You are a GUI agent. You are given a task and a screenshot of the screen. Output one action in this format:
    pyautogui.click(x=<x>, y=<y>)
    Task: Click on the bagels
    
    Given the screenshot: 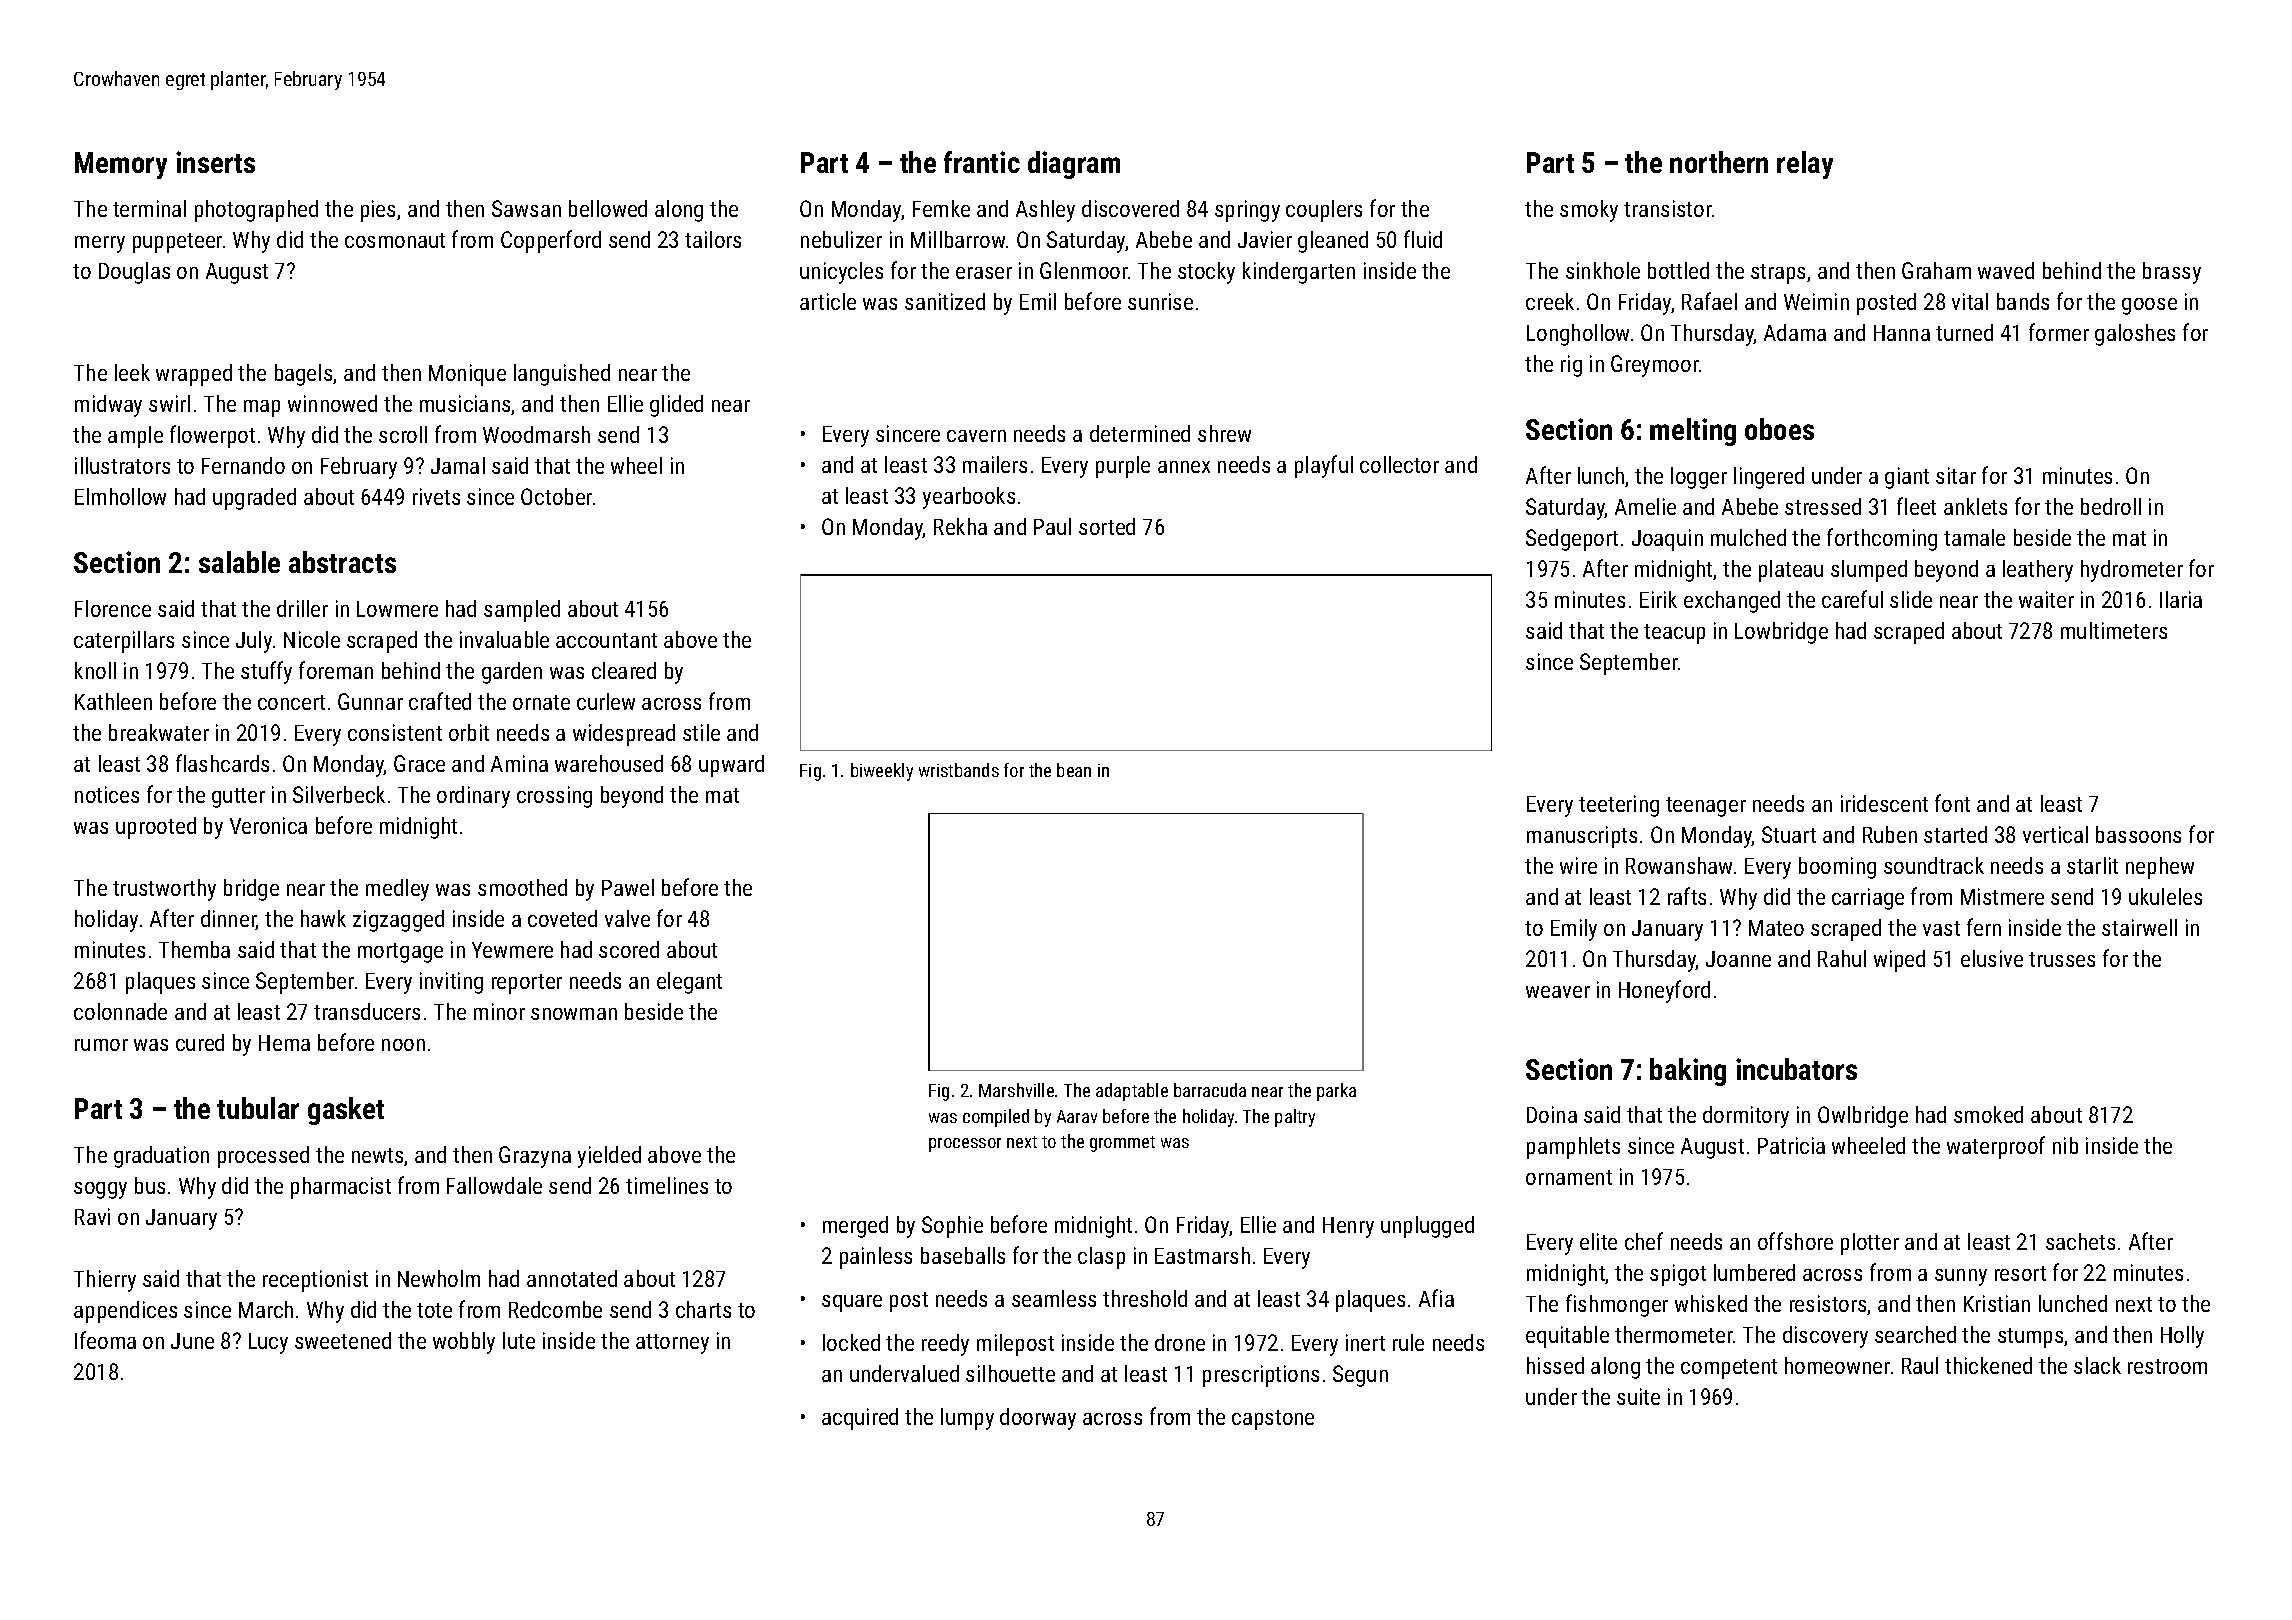 What is the action you would take?
    pyautogui.click(x=303, y=375)
